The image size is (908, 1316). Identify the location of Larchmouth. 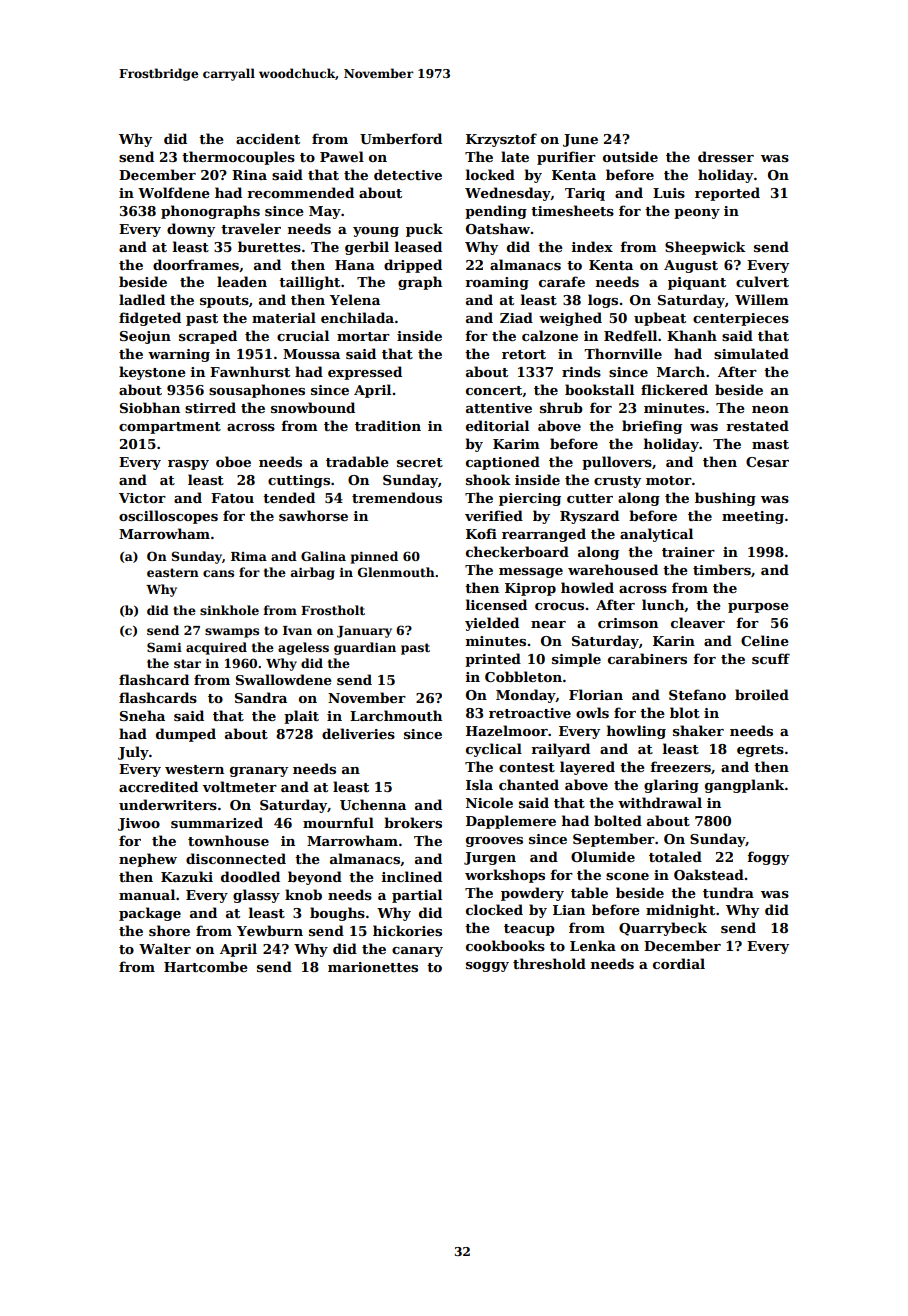
(396, 715).
